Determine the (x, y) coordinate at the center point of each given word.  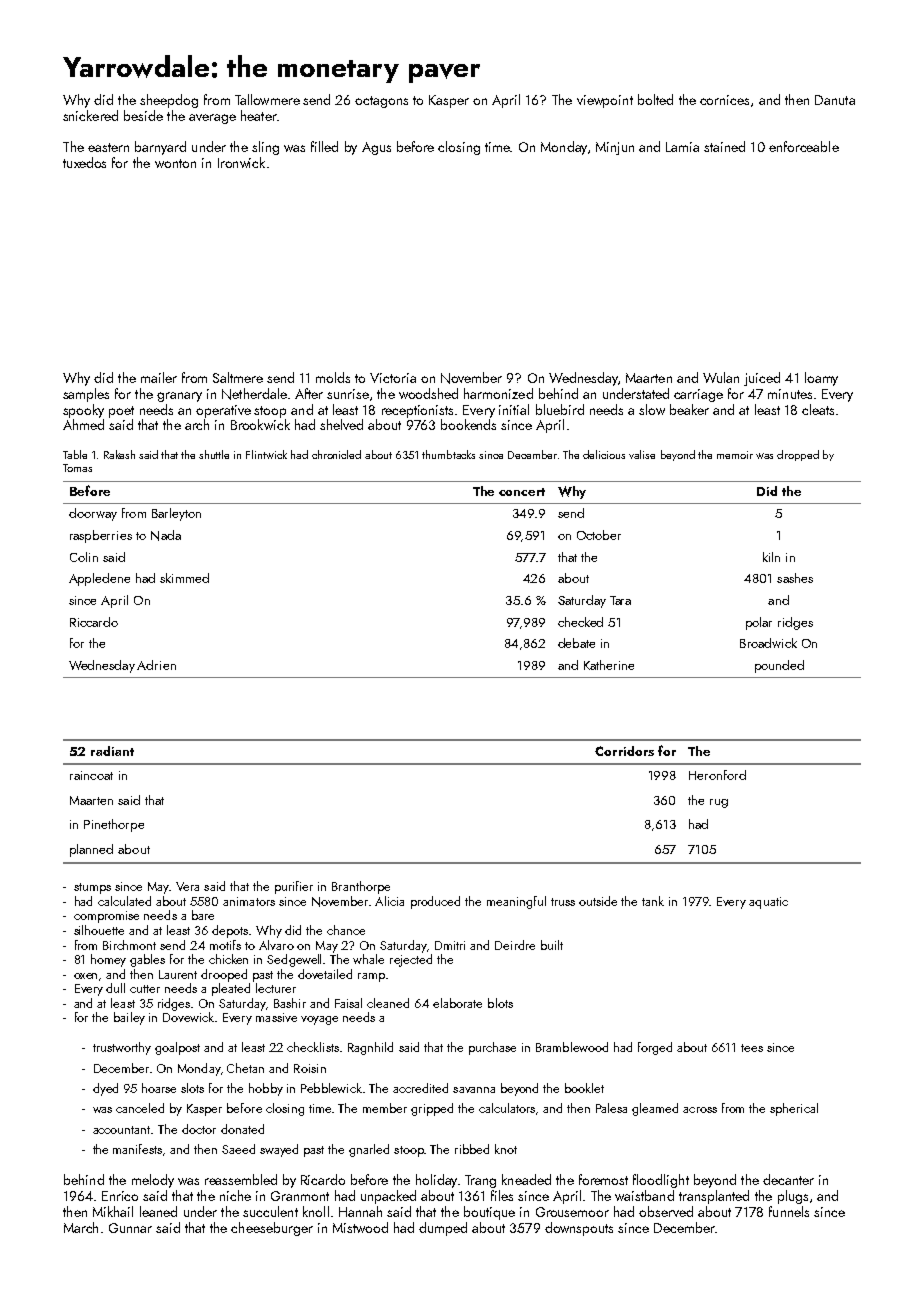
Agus (376, 148)
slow (652, 409)
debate (576, 643)
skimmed (184, 578)
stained (724, 146)
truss (563, 902)
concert (522, 492)
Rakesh (119, 454)
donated (242, 1129)
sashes (795, 578)
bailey (129, 1018)
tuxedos (84, 162)
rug (719, 803)
